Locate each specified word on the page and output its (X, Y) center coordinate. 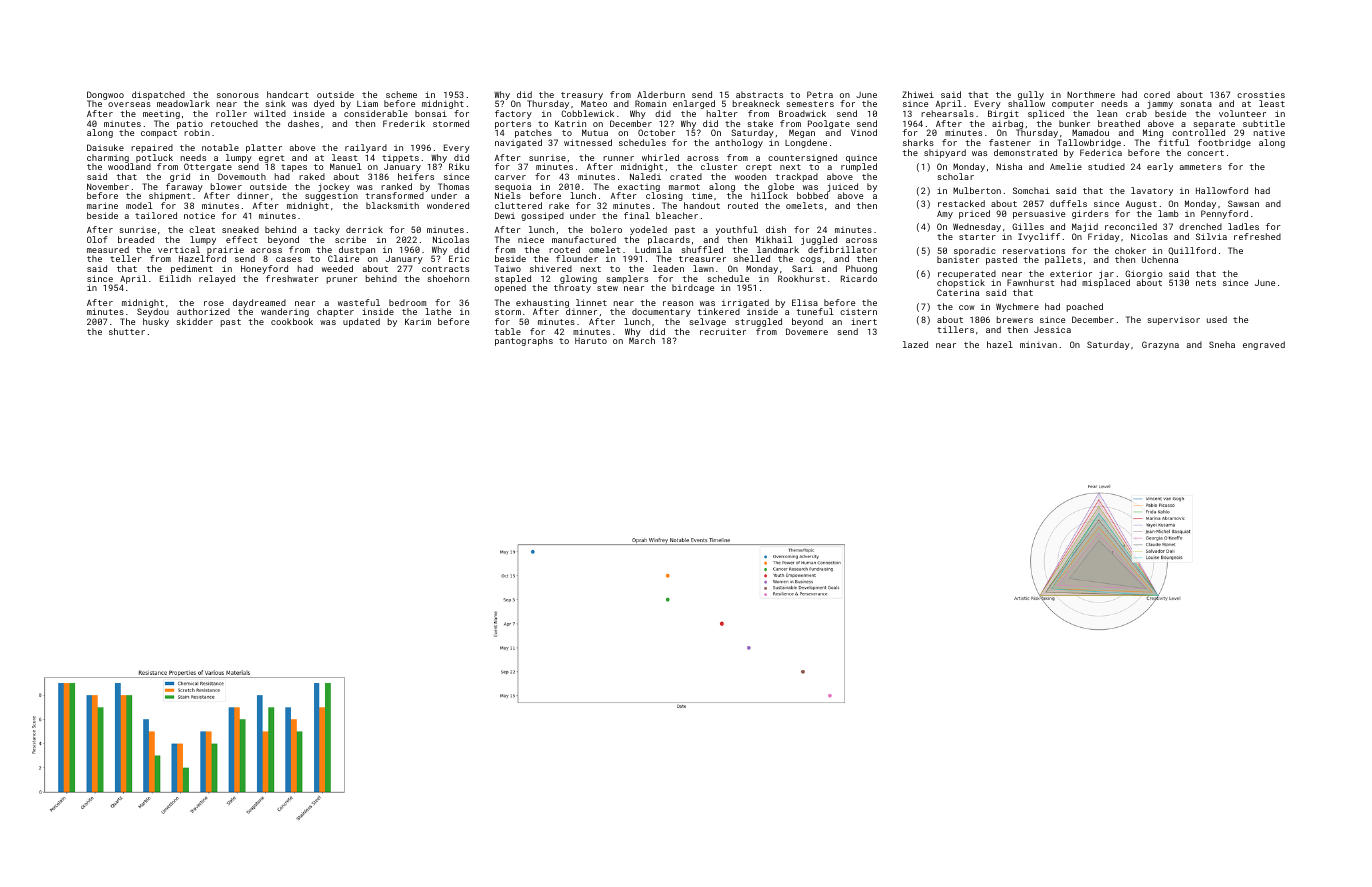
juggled (819, 240)
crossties (1261, 95)
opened (510, 288)
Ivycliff (1039, 237)
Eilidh (175, 278)
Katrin (570, 123)
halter (722, 113)
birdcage (693, 288)
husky (156, 322)
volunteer (1242, 113)
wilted (270, 113)
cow (967, 307)
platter (264, 148)
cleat (202, 229)
